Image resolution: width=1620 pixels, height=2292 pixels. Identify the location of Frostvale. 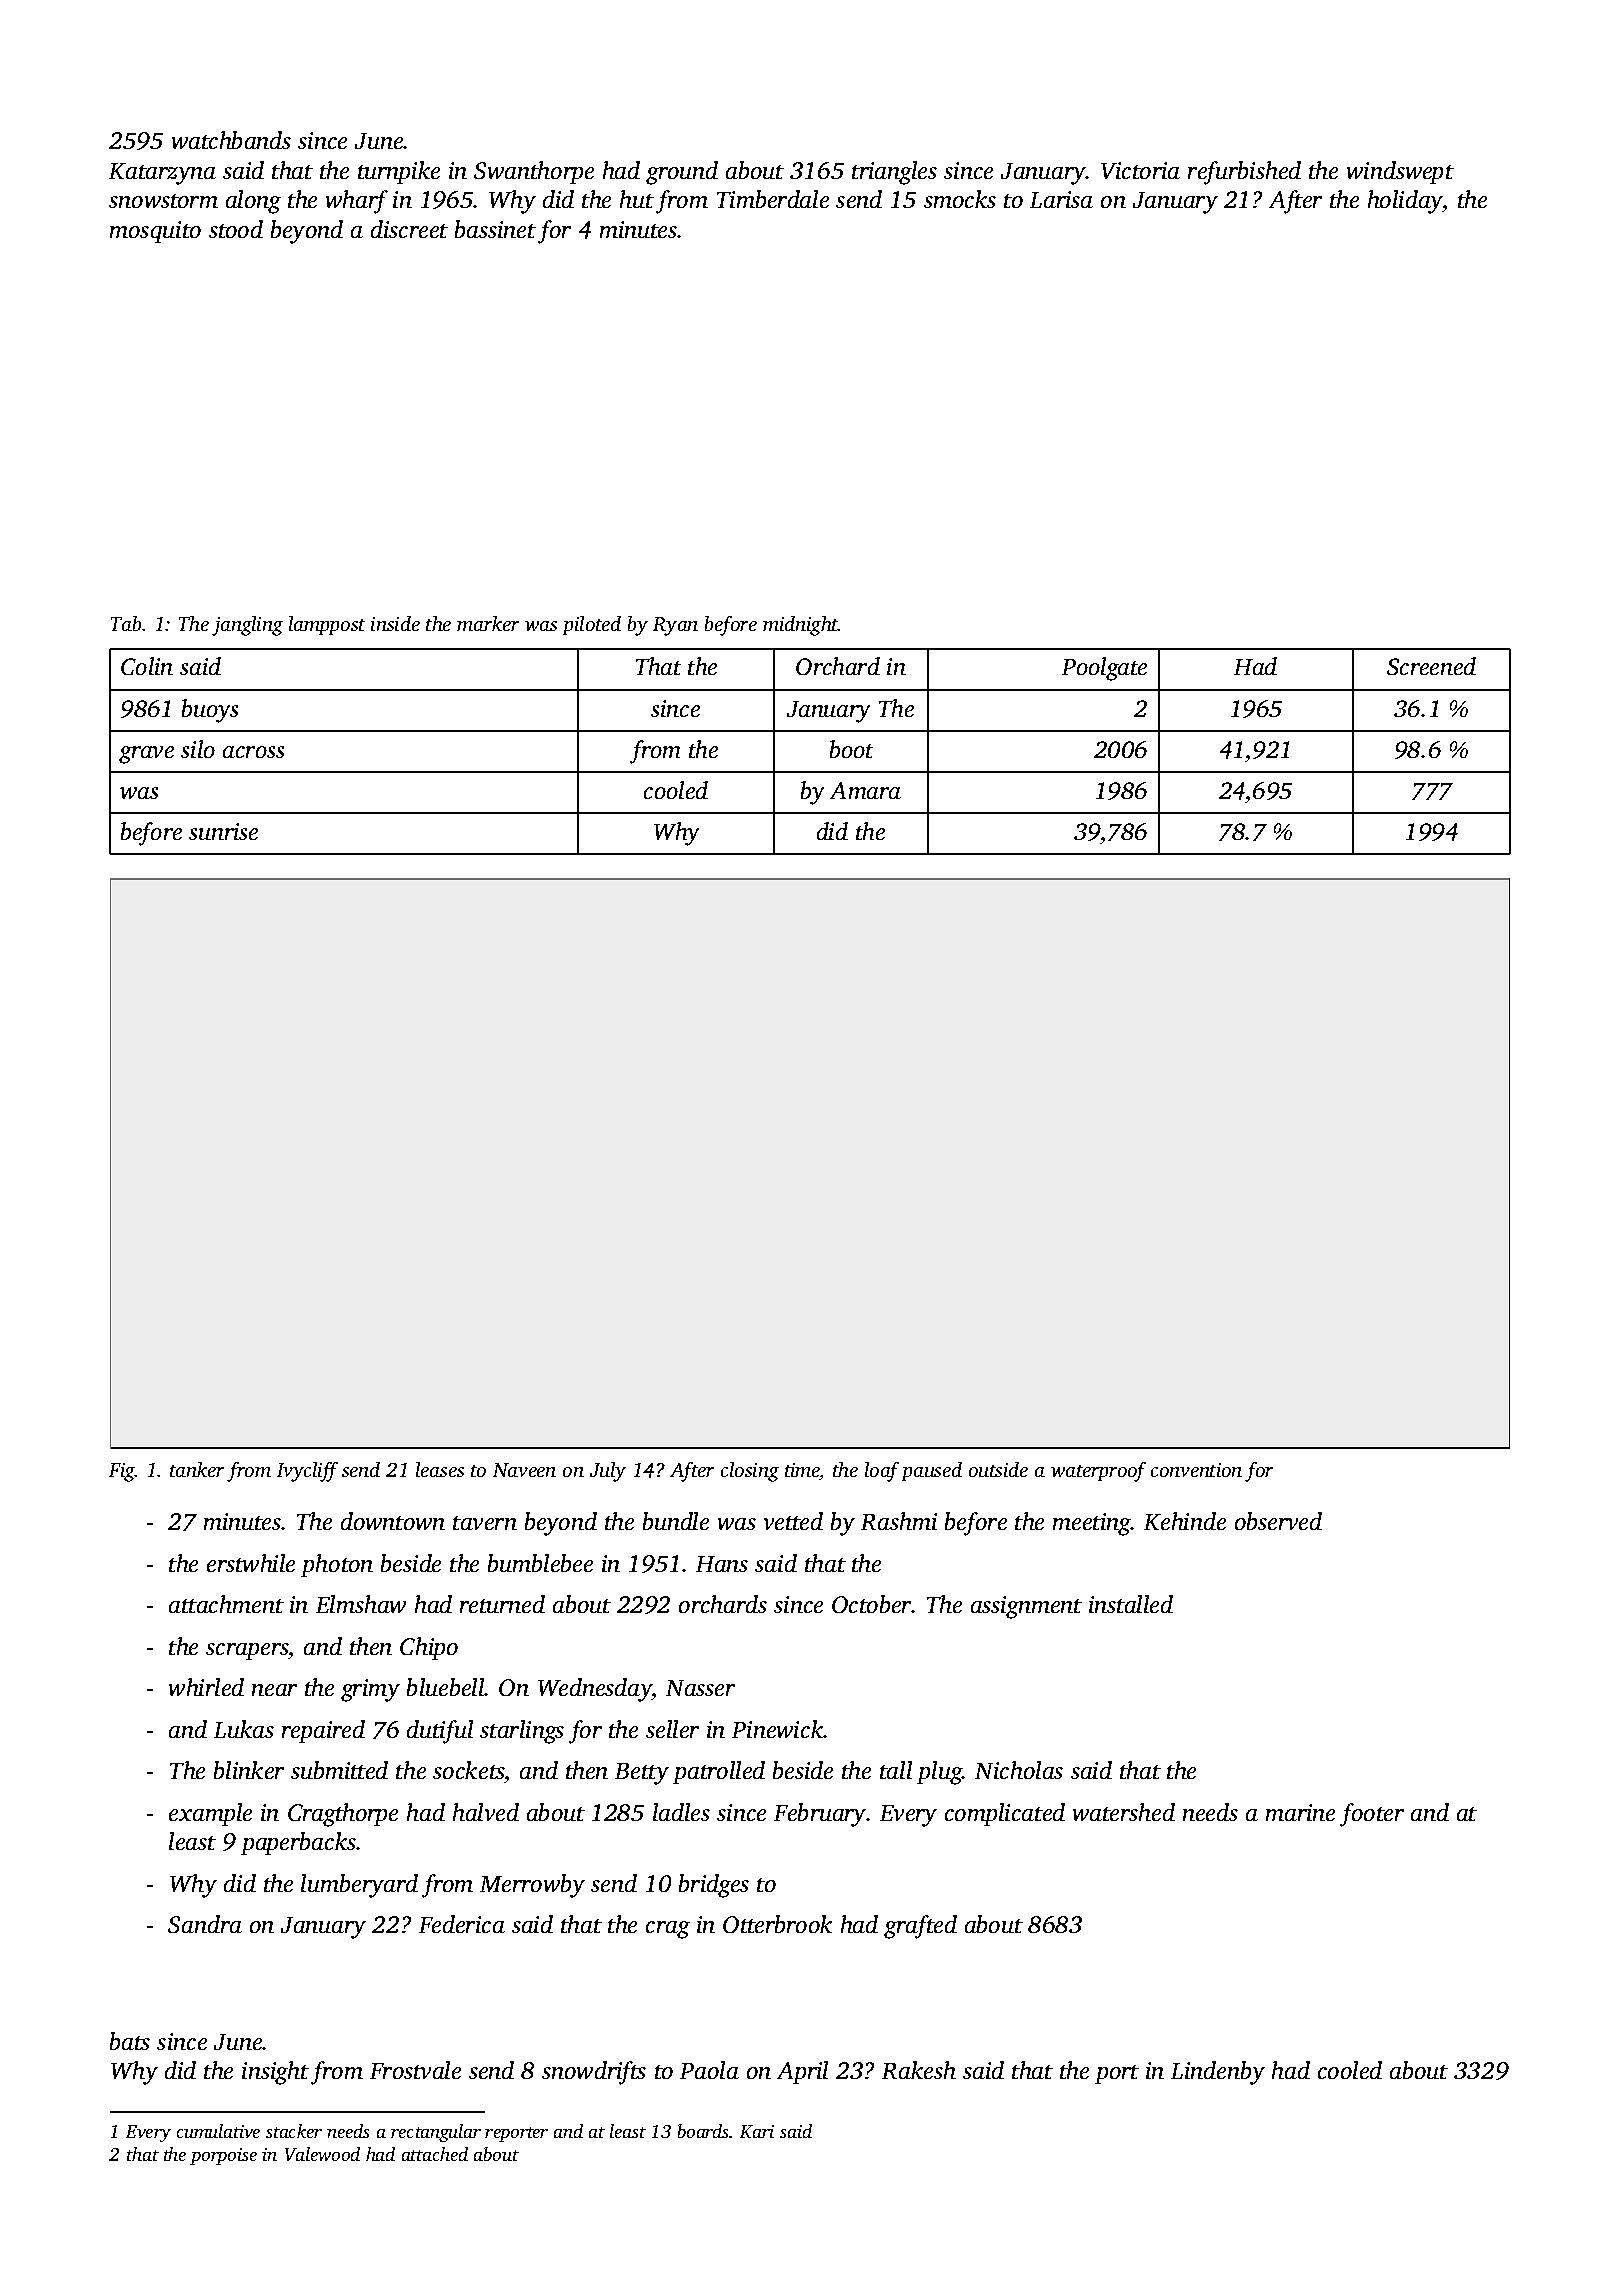
(415, 2070).
